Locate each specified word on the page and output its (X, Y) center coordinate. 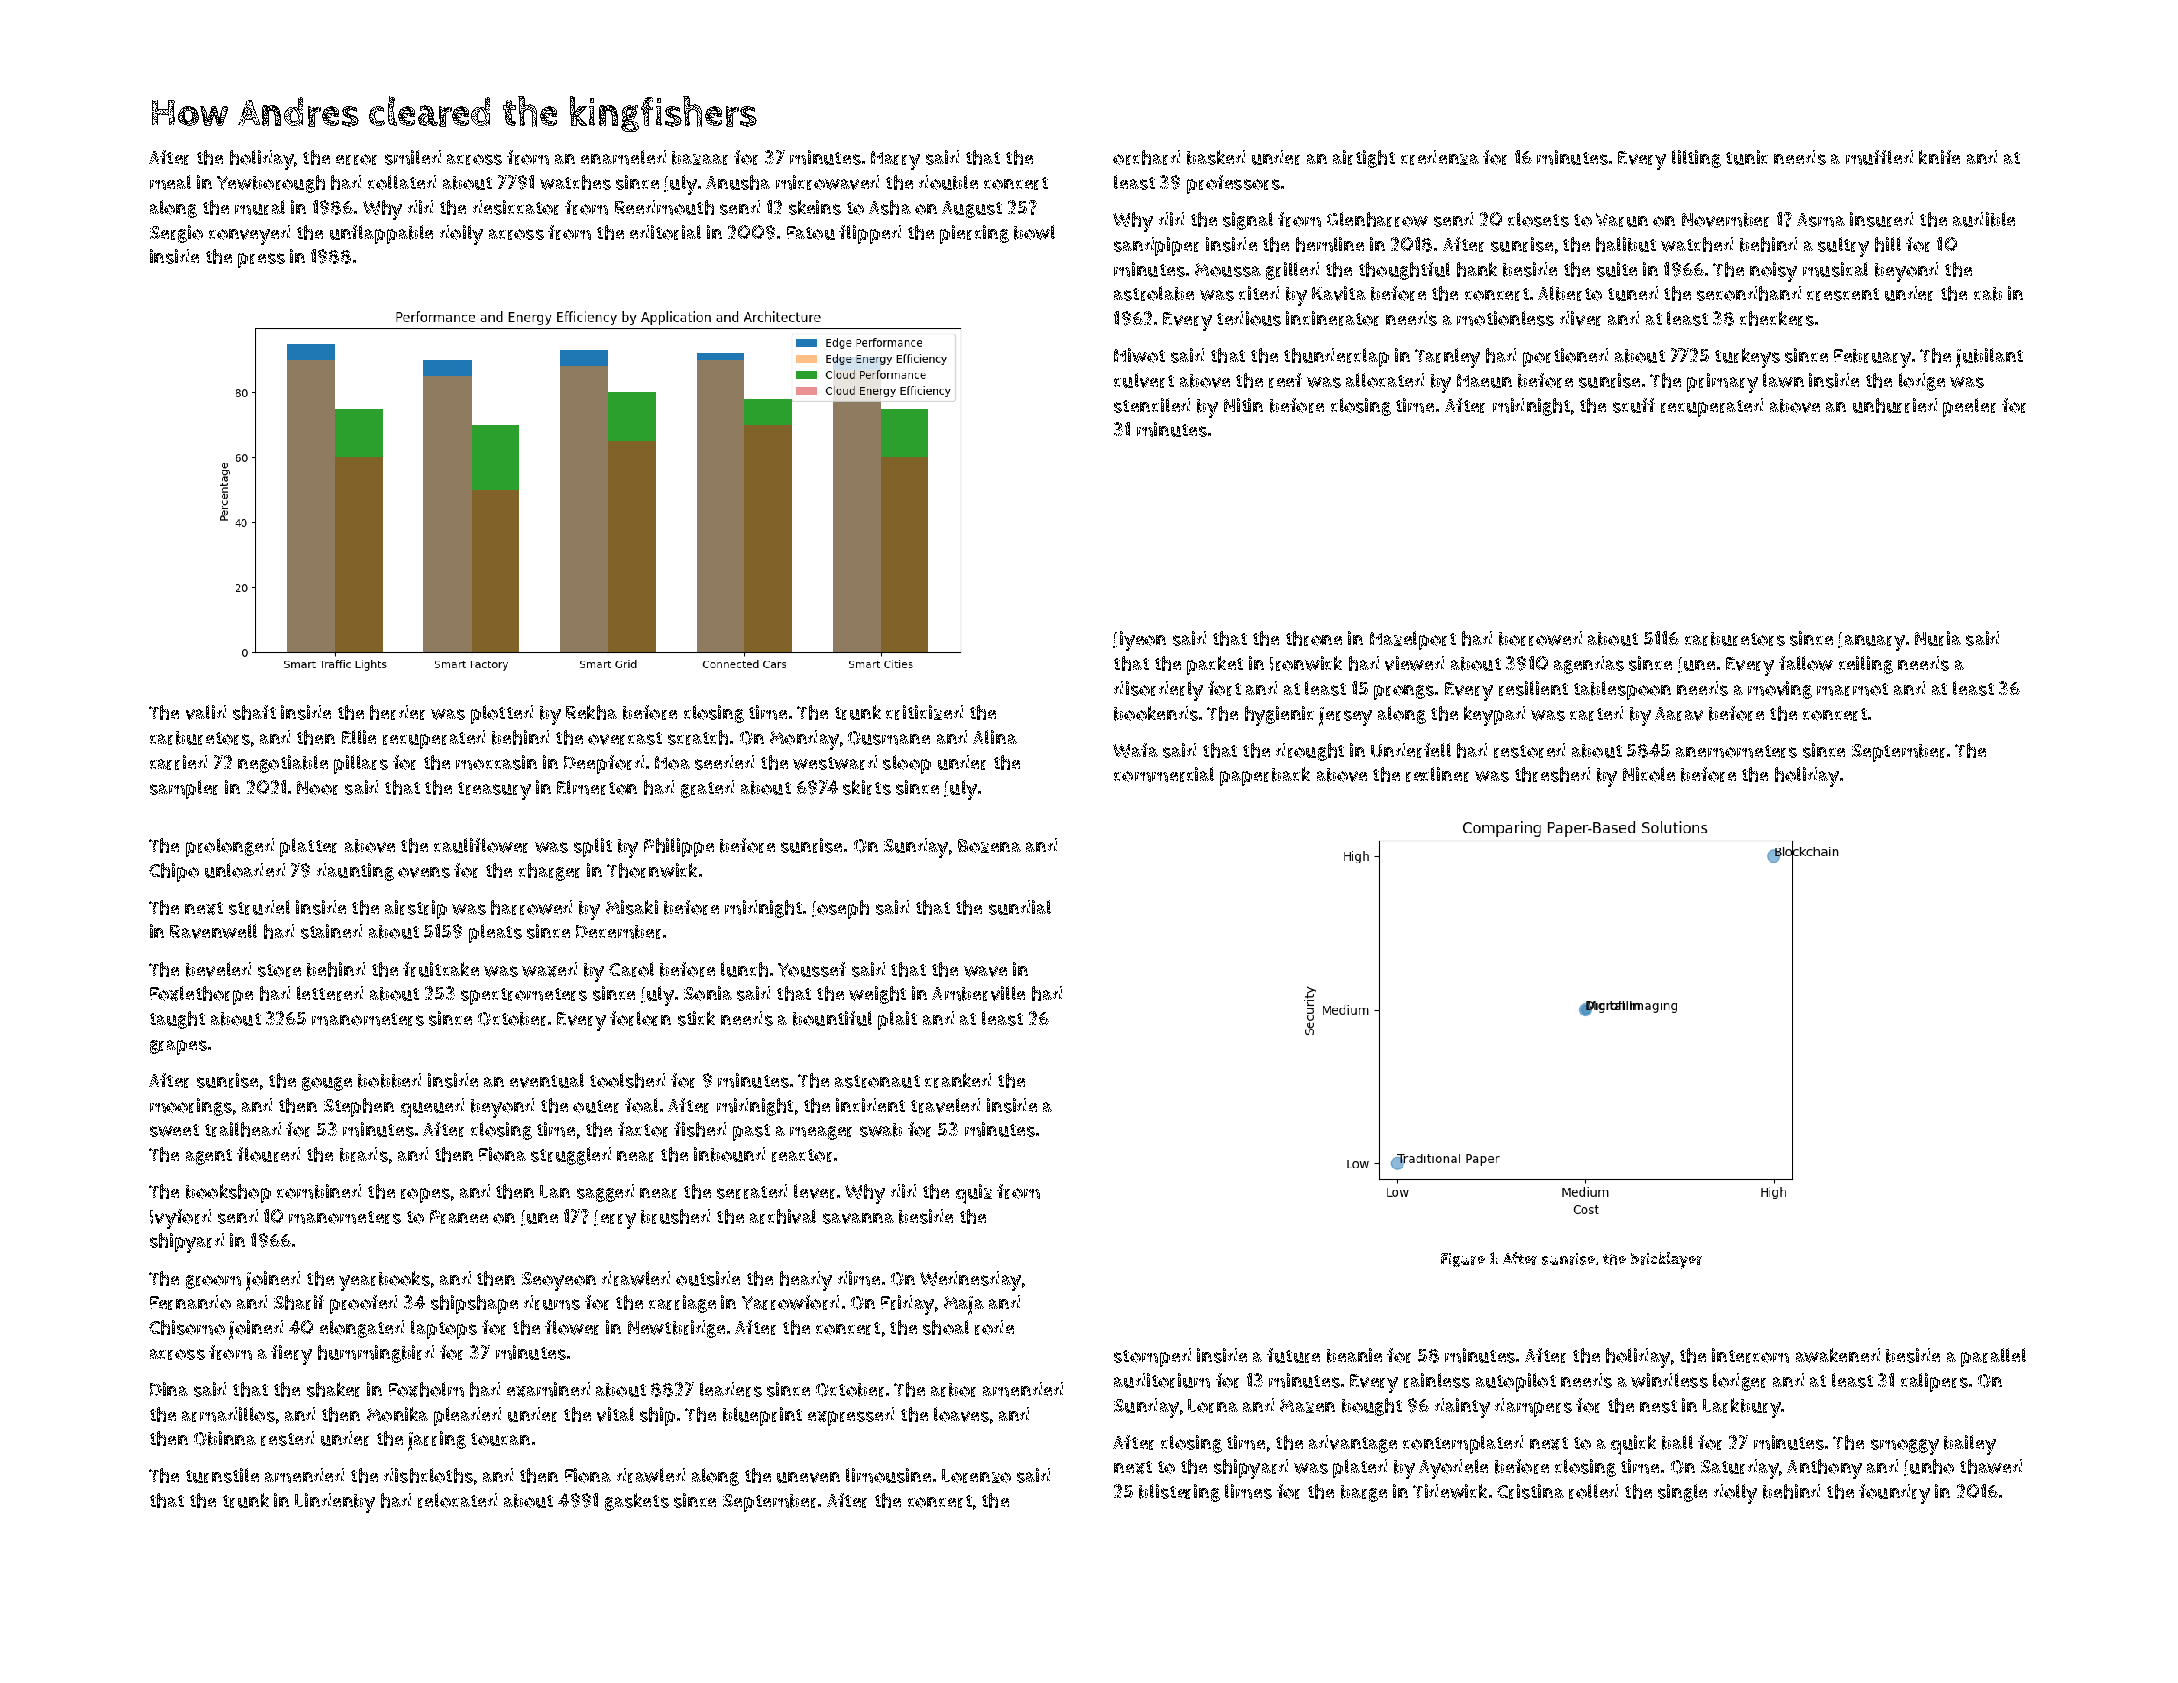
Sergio (176, 234)
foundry (1894, 1494)
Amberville (978, 993)
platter (308, 847)
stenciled (1152, 405)
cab (1988, 294)
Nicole (1649, 774)
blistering (1179, 1493)
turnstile (222, 1475)
